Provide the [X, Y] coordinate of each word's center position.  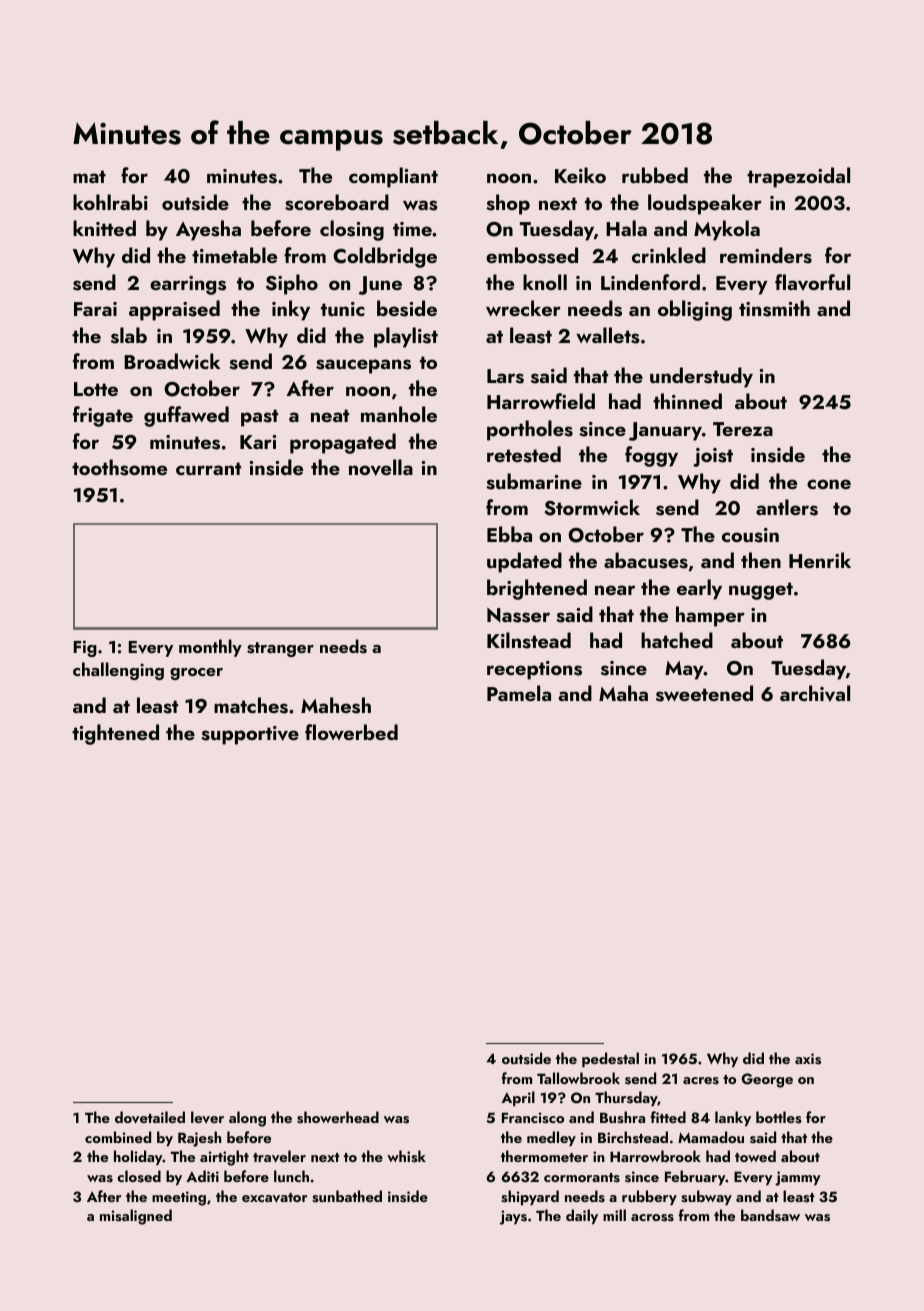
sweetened [704, 693]
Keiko [580, 175]
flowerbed [351, 732]
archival [815, 693]
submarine [534, 481]
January [665, 431]
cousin [750, 535]
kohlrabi [110, 202]
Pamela [519, 693]
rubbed [655, 175]
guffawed [186, 416]
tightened [115, 734]
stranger [280, 649]
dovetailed [150, 1117]
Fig [85, 648]
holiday [138, 1157]
